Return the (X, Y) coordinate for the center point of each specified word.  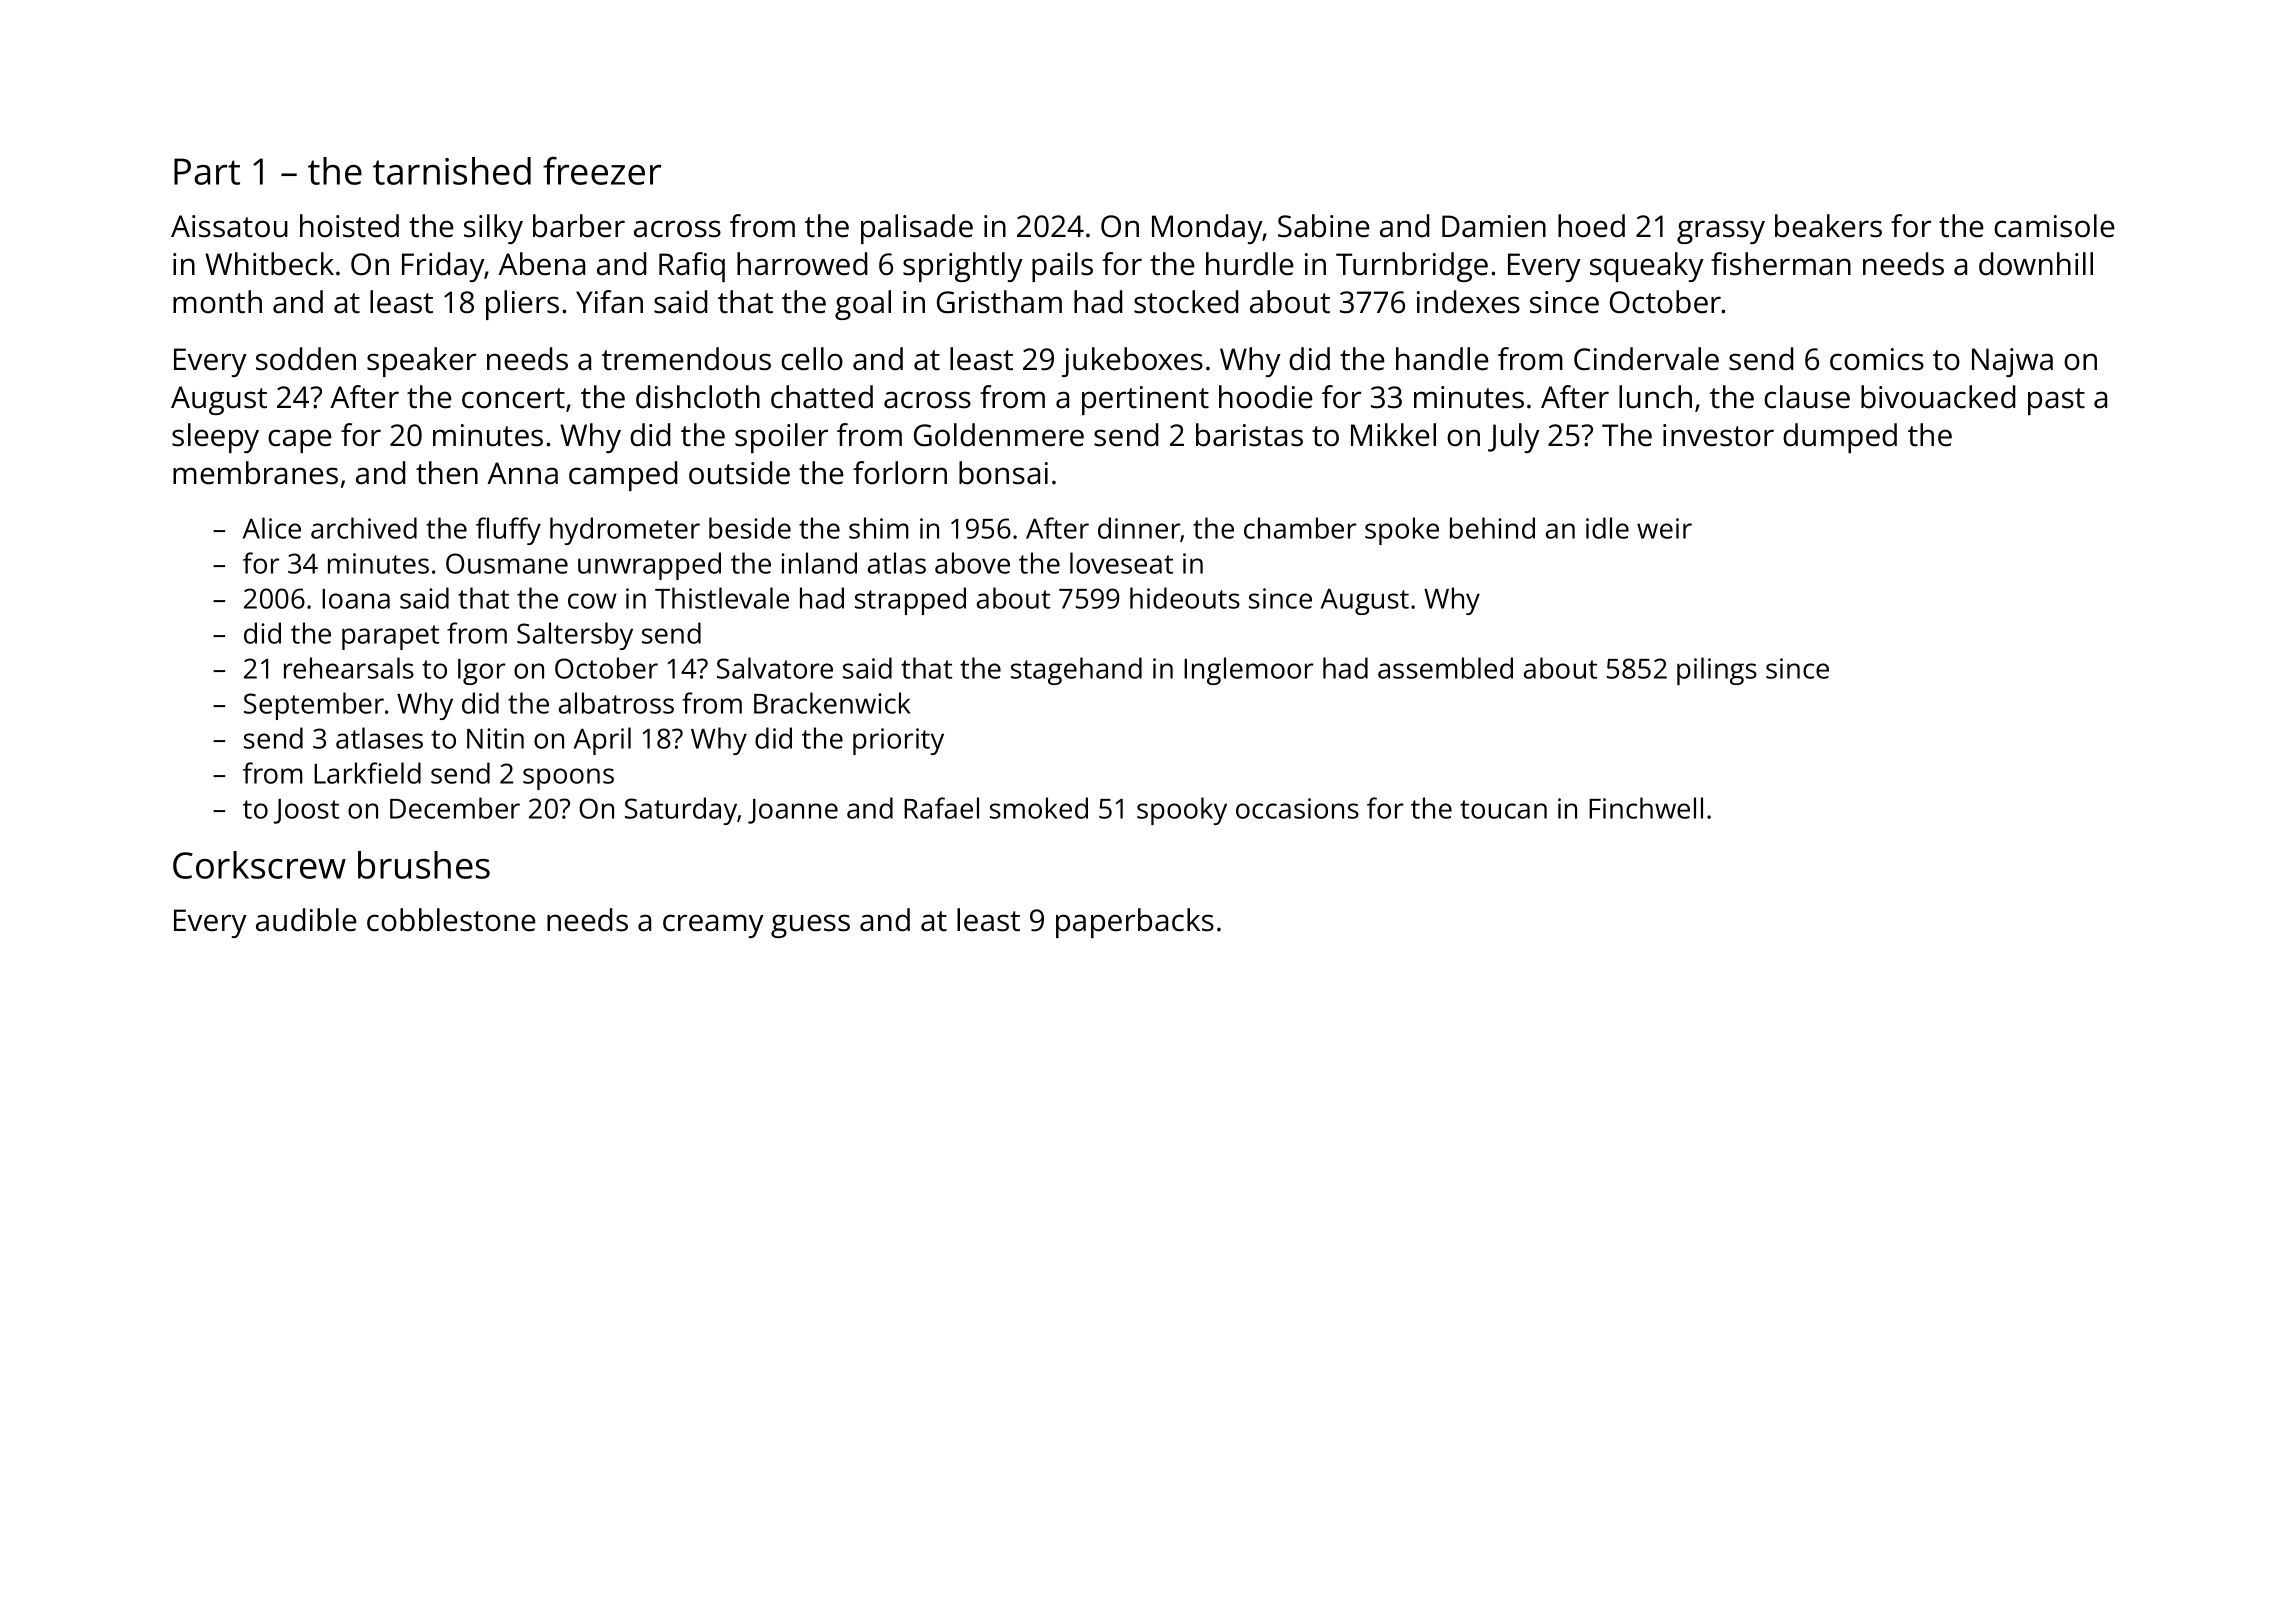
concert (513, 398)
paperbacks (1135, 923)
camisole (2054, 226)
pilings (1717, 671)
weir (1664, 528)
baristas (1249, 435)
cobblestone (451, 920)
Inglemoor (1248, 671)
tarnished (452, 171)
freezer (602, 171)
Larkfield (367, 773)
